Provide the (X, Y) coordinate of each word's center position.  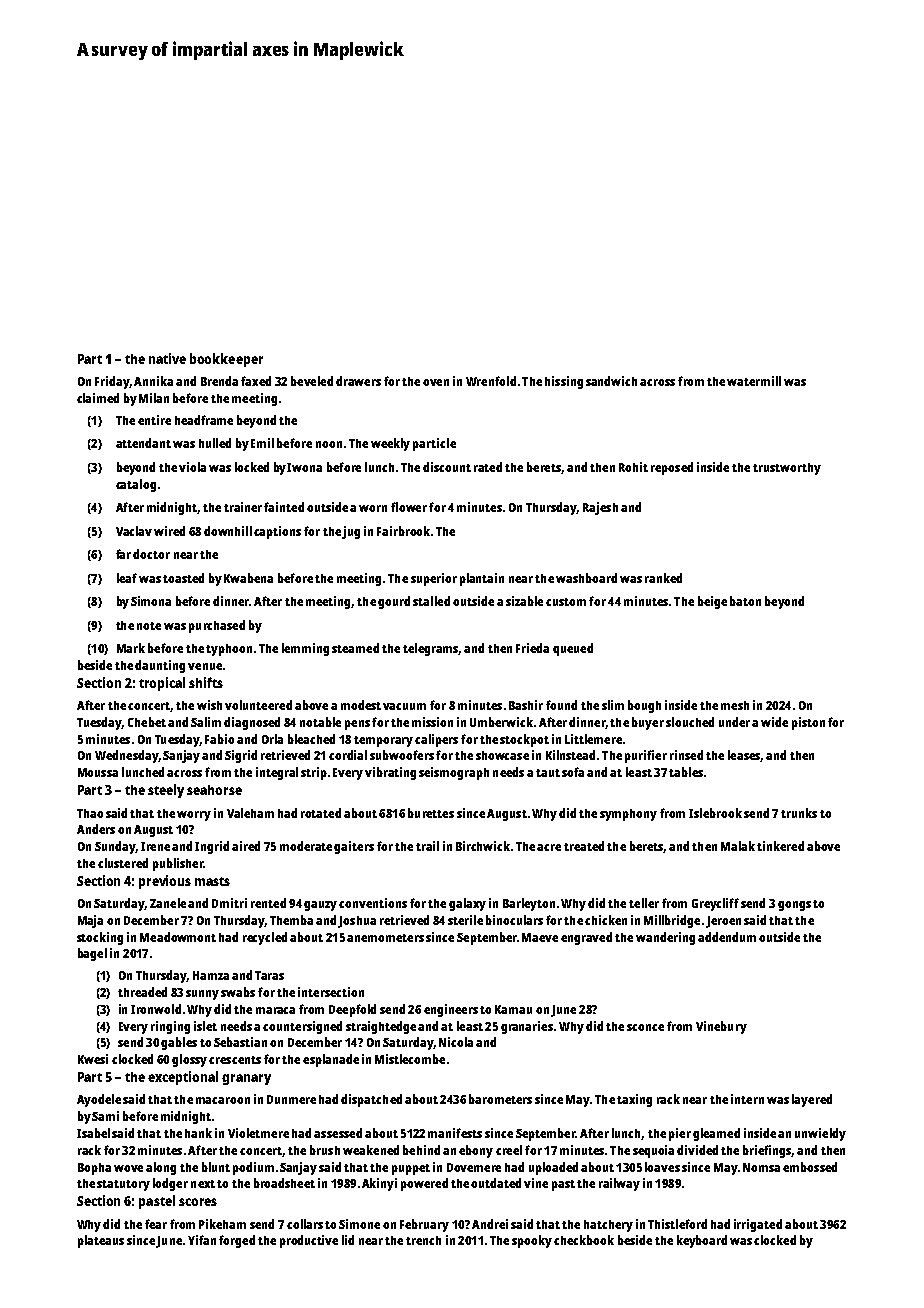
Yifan (202, 1240)
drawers (358, 381)
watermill (754, 381)
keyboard (702, 1241)
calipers (436, 740)
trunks (799, 813)
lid (348, 1240)
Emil (262, 443)
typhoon (229, 650)
